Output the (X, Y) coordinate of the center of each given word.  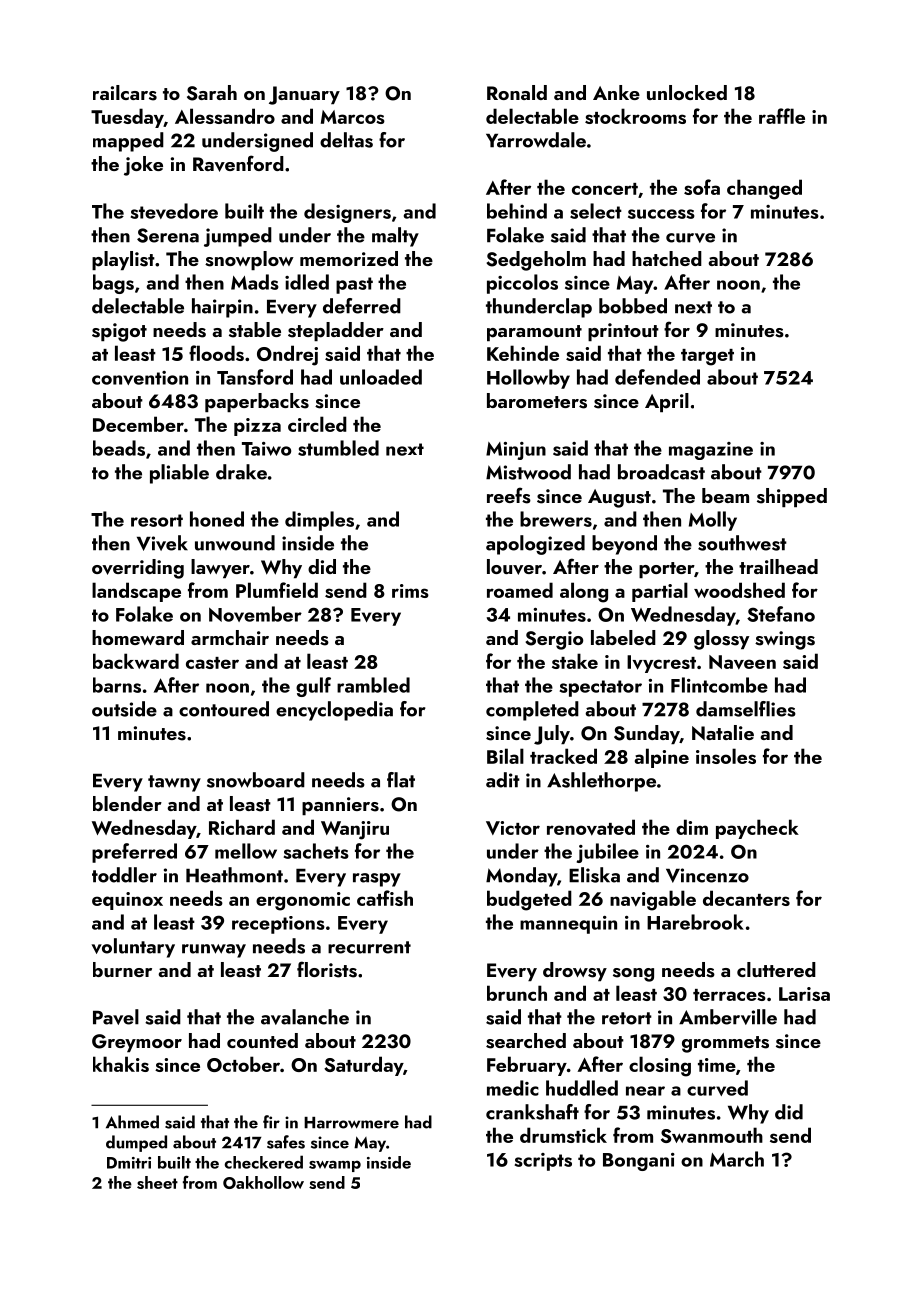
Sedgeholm (536, 261)
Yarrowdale (536, 140)
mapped (128, 142)
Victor (513, 828)
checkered (264, 1162)
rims (410, 591)
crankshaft (532, 1112)
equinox (127, 901)
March (737, 1159)
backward (136, 661)
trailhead (778, 566)
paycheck (757, 829)
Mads (255, 282)
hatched (667, 258)
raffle (782, 116)
